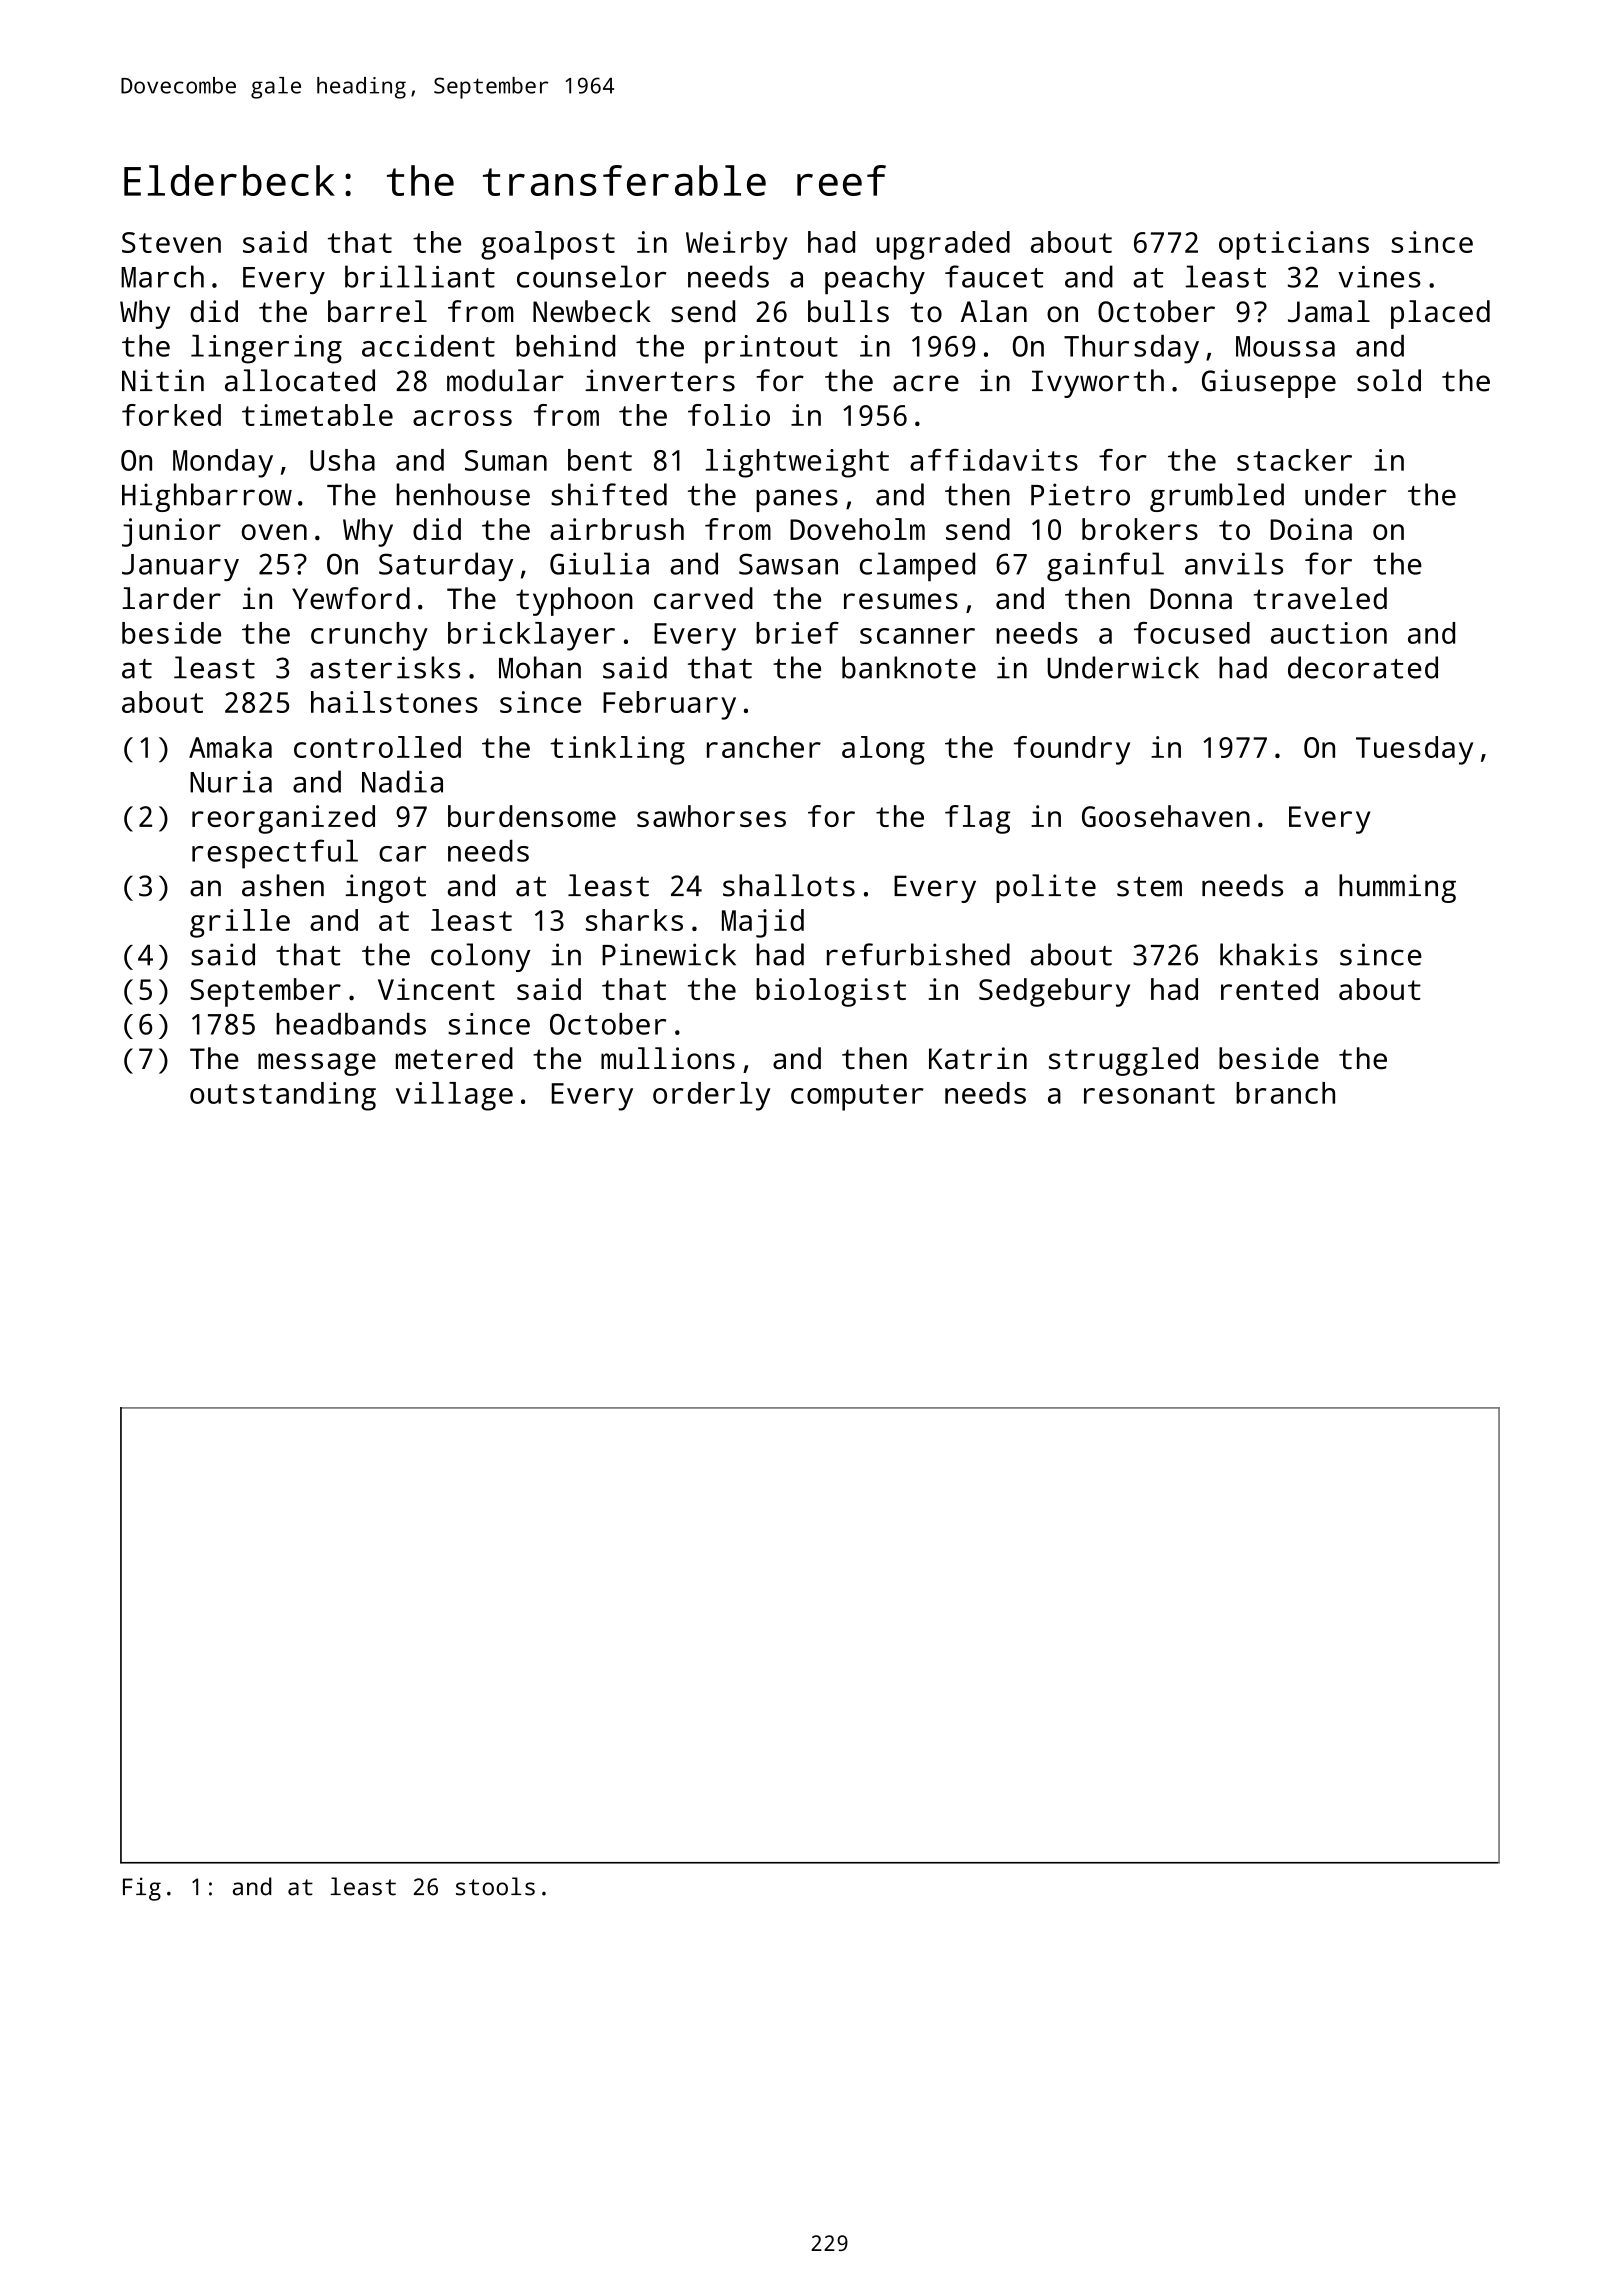 This page has height=2292, width=1620. What do you see at coordinates (857, 1097) in the page?
I see `computer` at bounding box center [857, 1097].
